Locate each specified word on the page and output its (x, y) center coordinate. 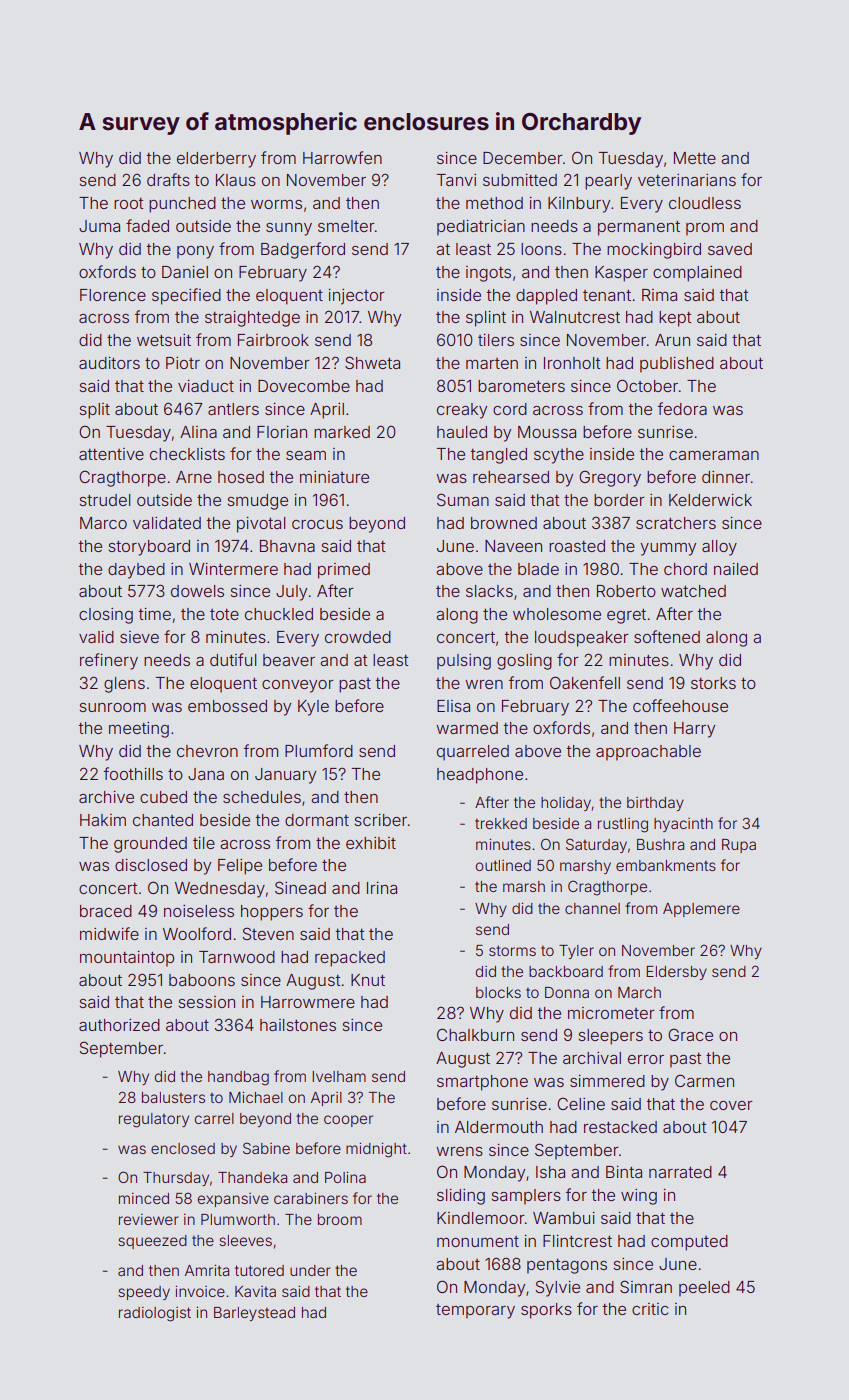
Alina (198, 432)
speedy (144, 1293)
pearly (608, 182)
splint (486, 319)
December (523, 158)
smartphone (482, 1083)
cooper (348, 1121)
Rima (659, 295)
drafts (168, 179)
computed (689, 1243)
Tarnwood (237, 957)
